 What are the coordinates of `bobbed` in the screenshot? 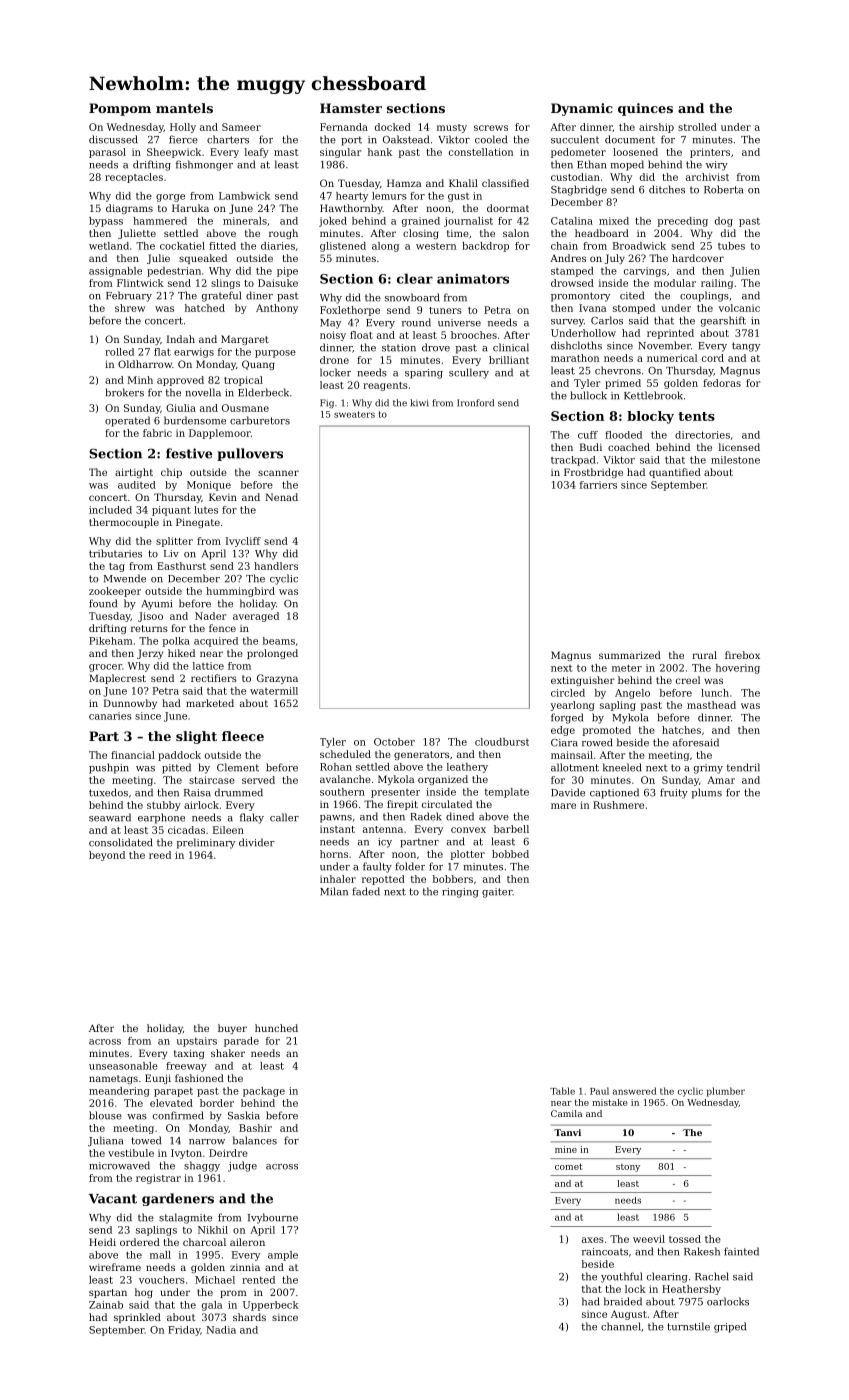 It's located at (510, 854).
